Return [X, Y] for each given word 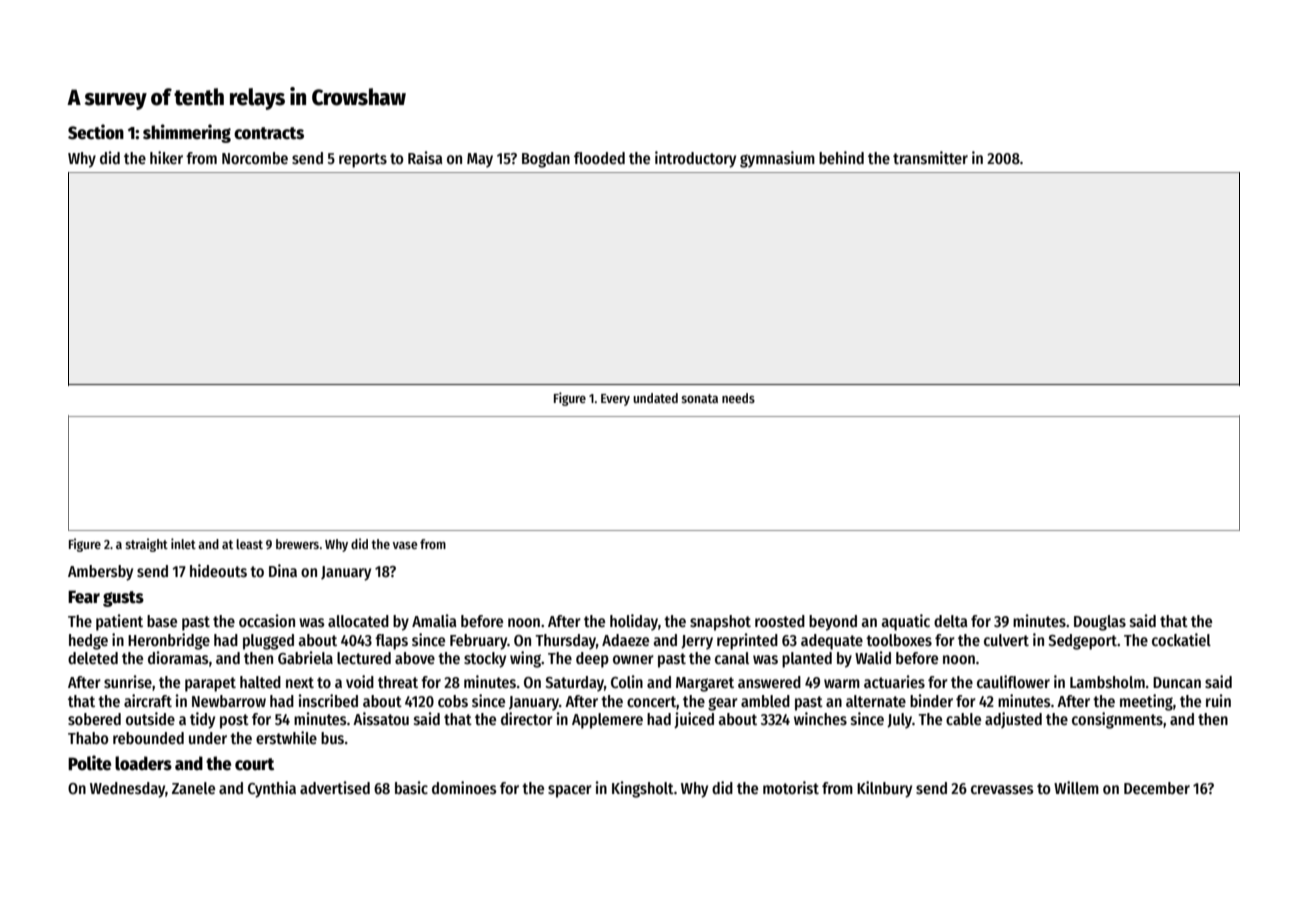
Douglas [1100, 623]
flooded [599, 158]
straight [146, 545]
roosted [780, 621]
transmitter [930, 158]
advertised [335, 787]
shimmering [187, 133]
